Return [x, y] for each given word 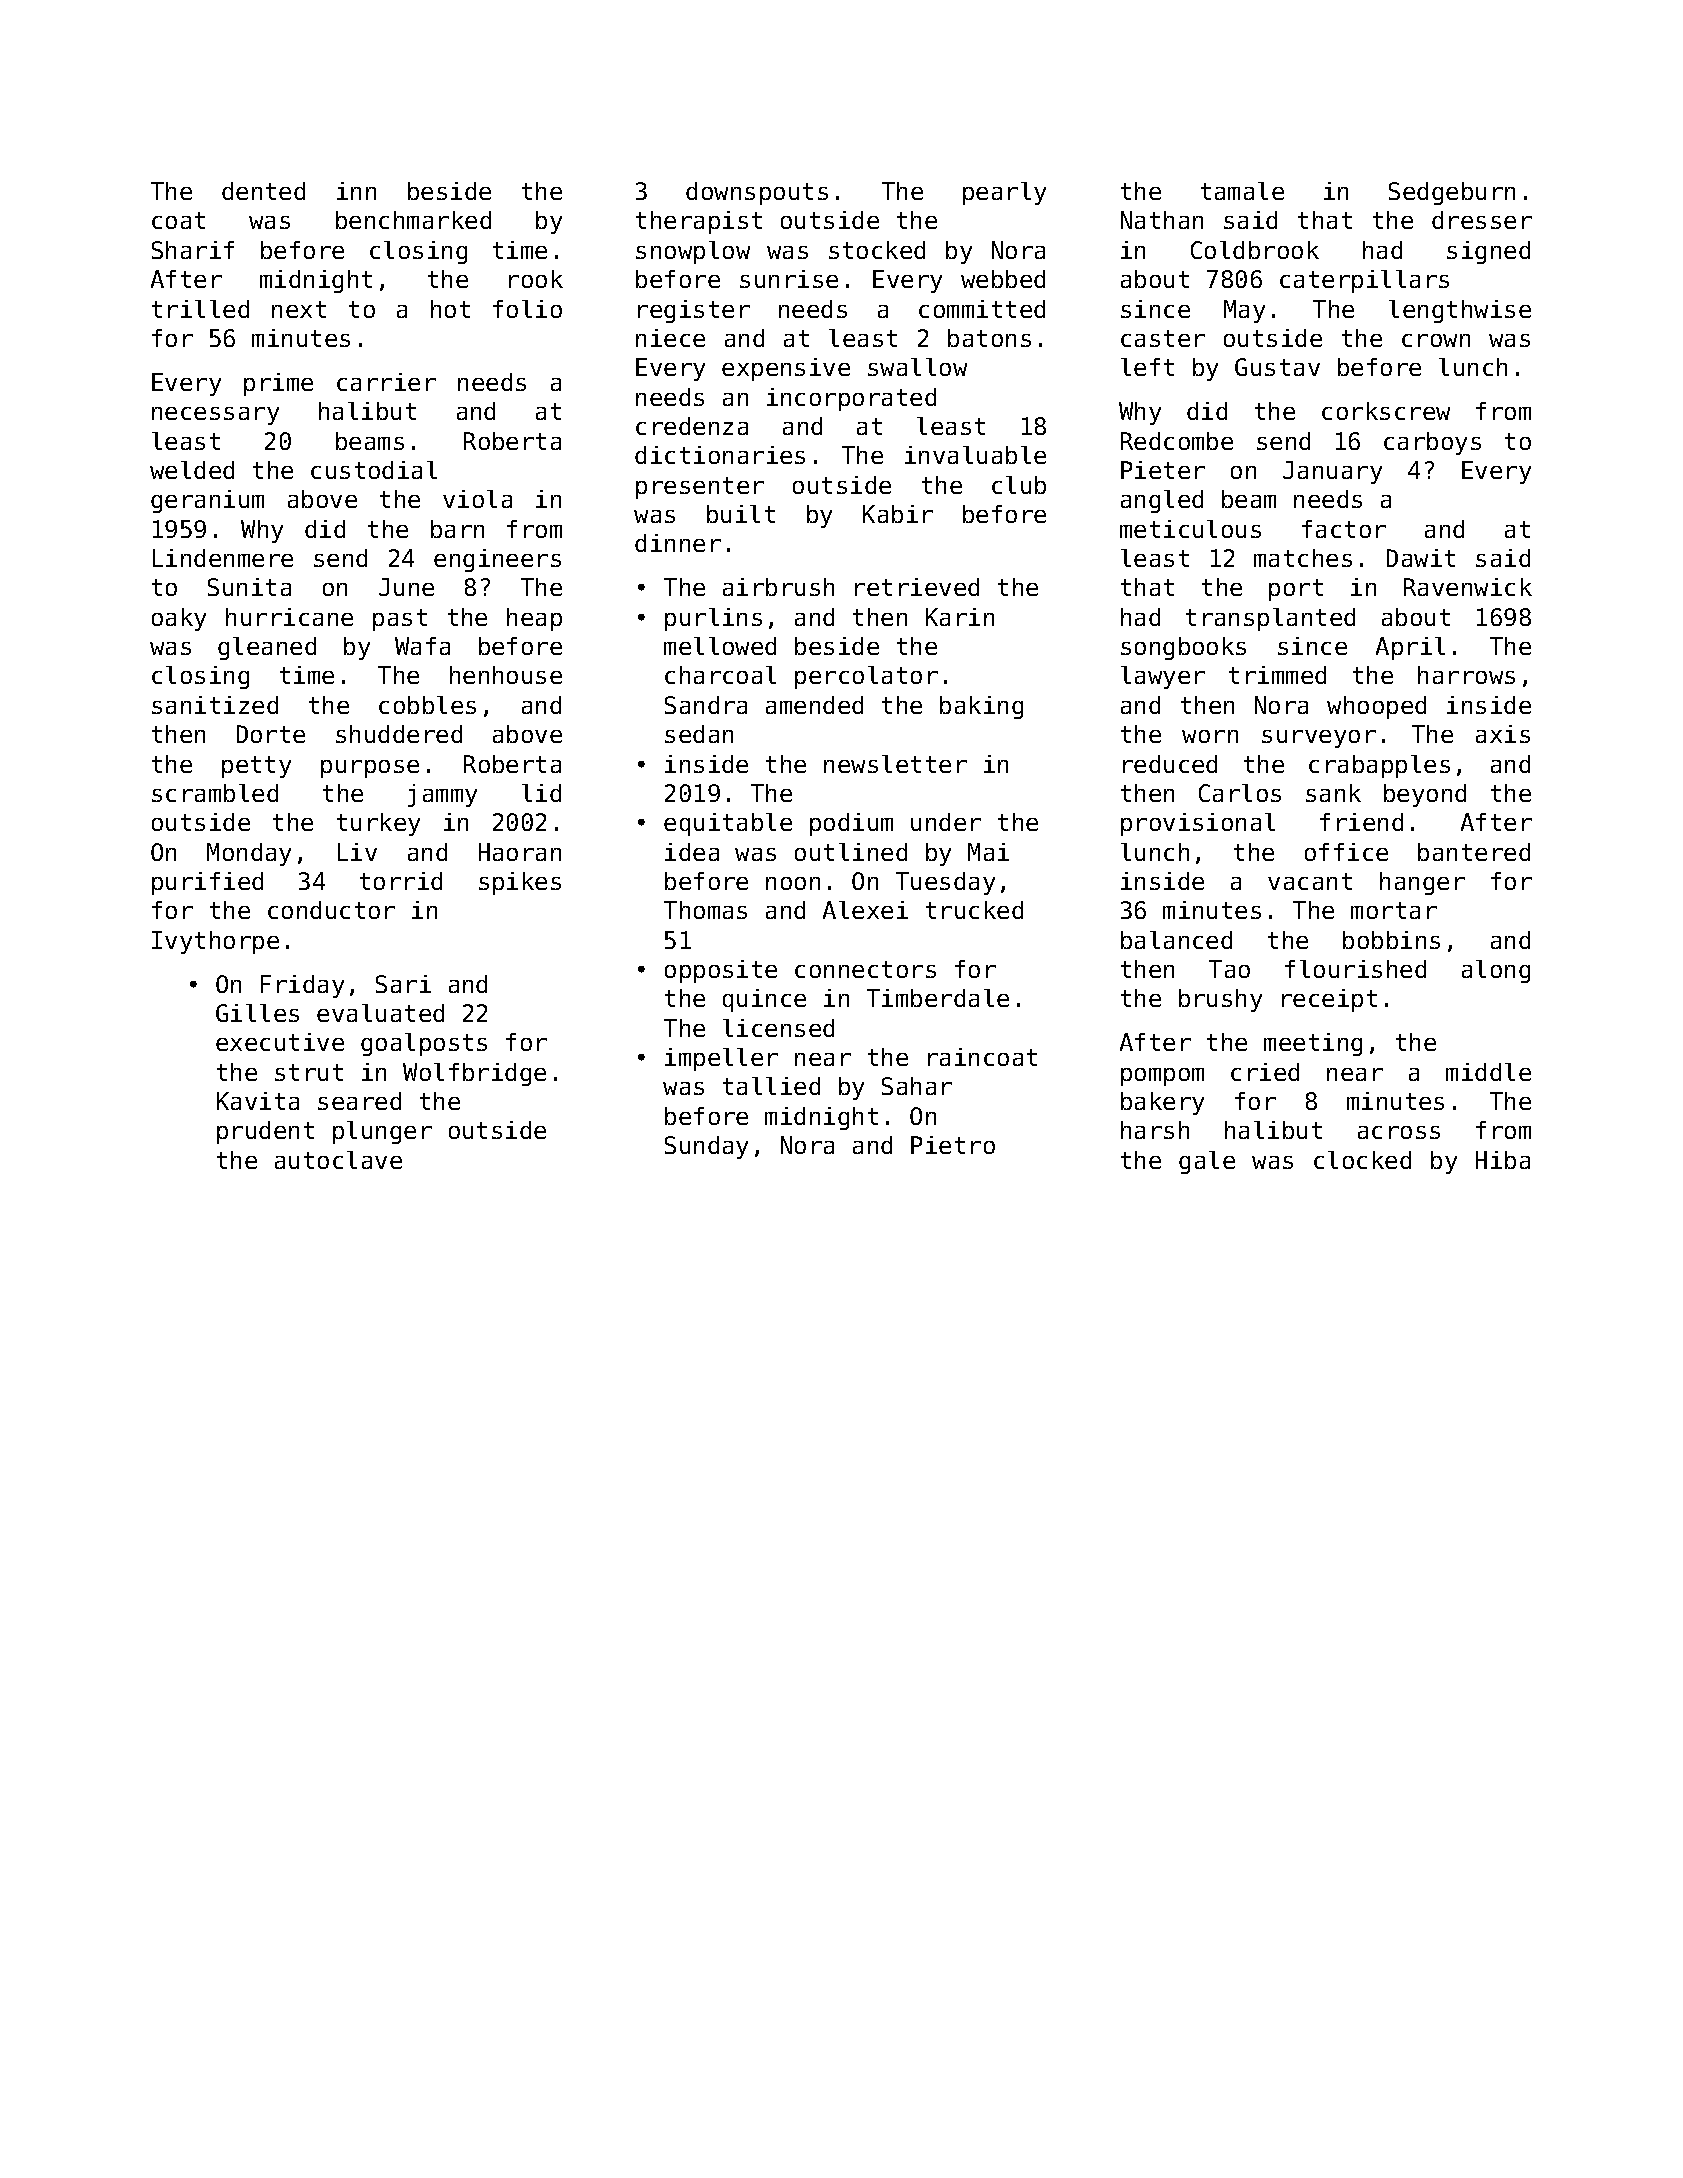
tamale [1242, 191]
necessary [215, 416]
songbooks [1183, 648]
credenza [692, 426]
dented [263, 191]
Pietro [953, 1145]
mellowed [720, 646]
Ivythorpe [215, 942]
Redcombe [1177, 441]
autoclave [338, 1160]
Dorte [271, 734]
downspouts [757, 193]
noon [793, 883]
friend [1361, 822]
